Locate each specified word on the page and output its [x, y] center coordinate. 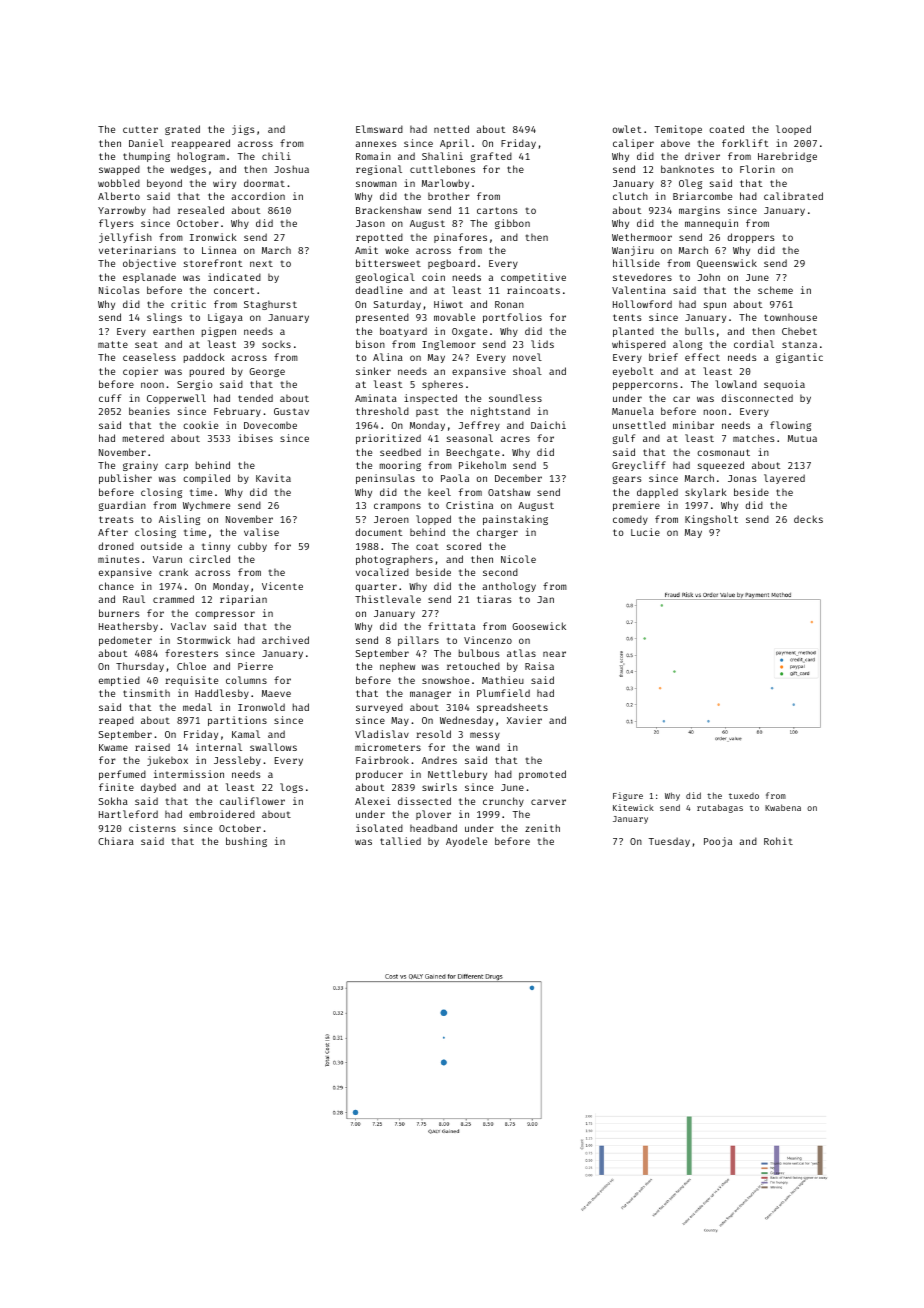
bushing [246, 842]
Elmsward [379, 129]
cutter [140, 129]
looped [793, 130]
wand [488, 747]
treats [116, 519]
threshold [382, 411]
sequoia [784, 385]
